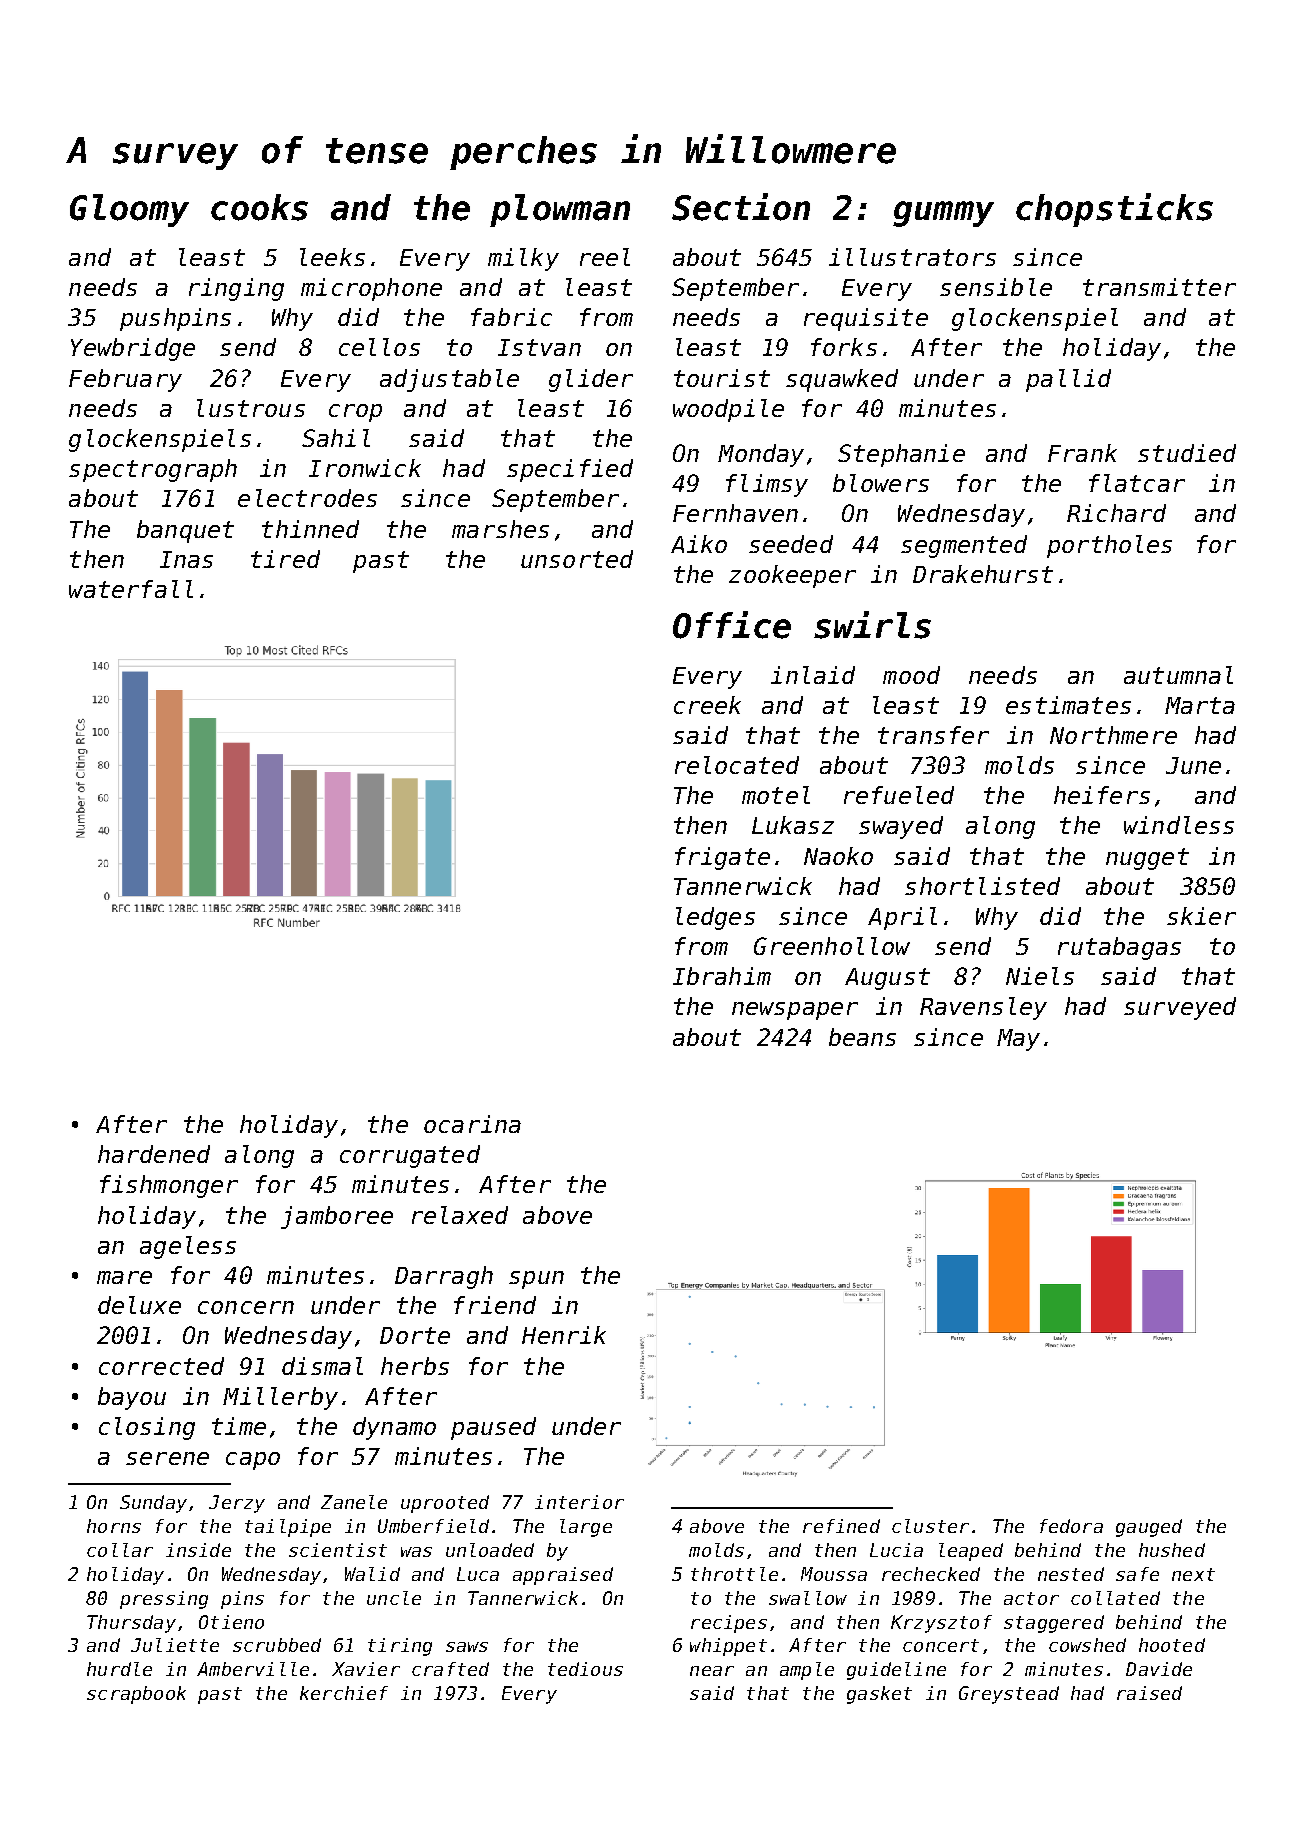 This page has height=1846, width=1305. I want to click on herbs, so click(415, 1366).
